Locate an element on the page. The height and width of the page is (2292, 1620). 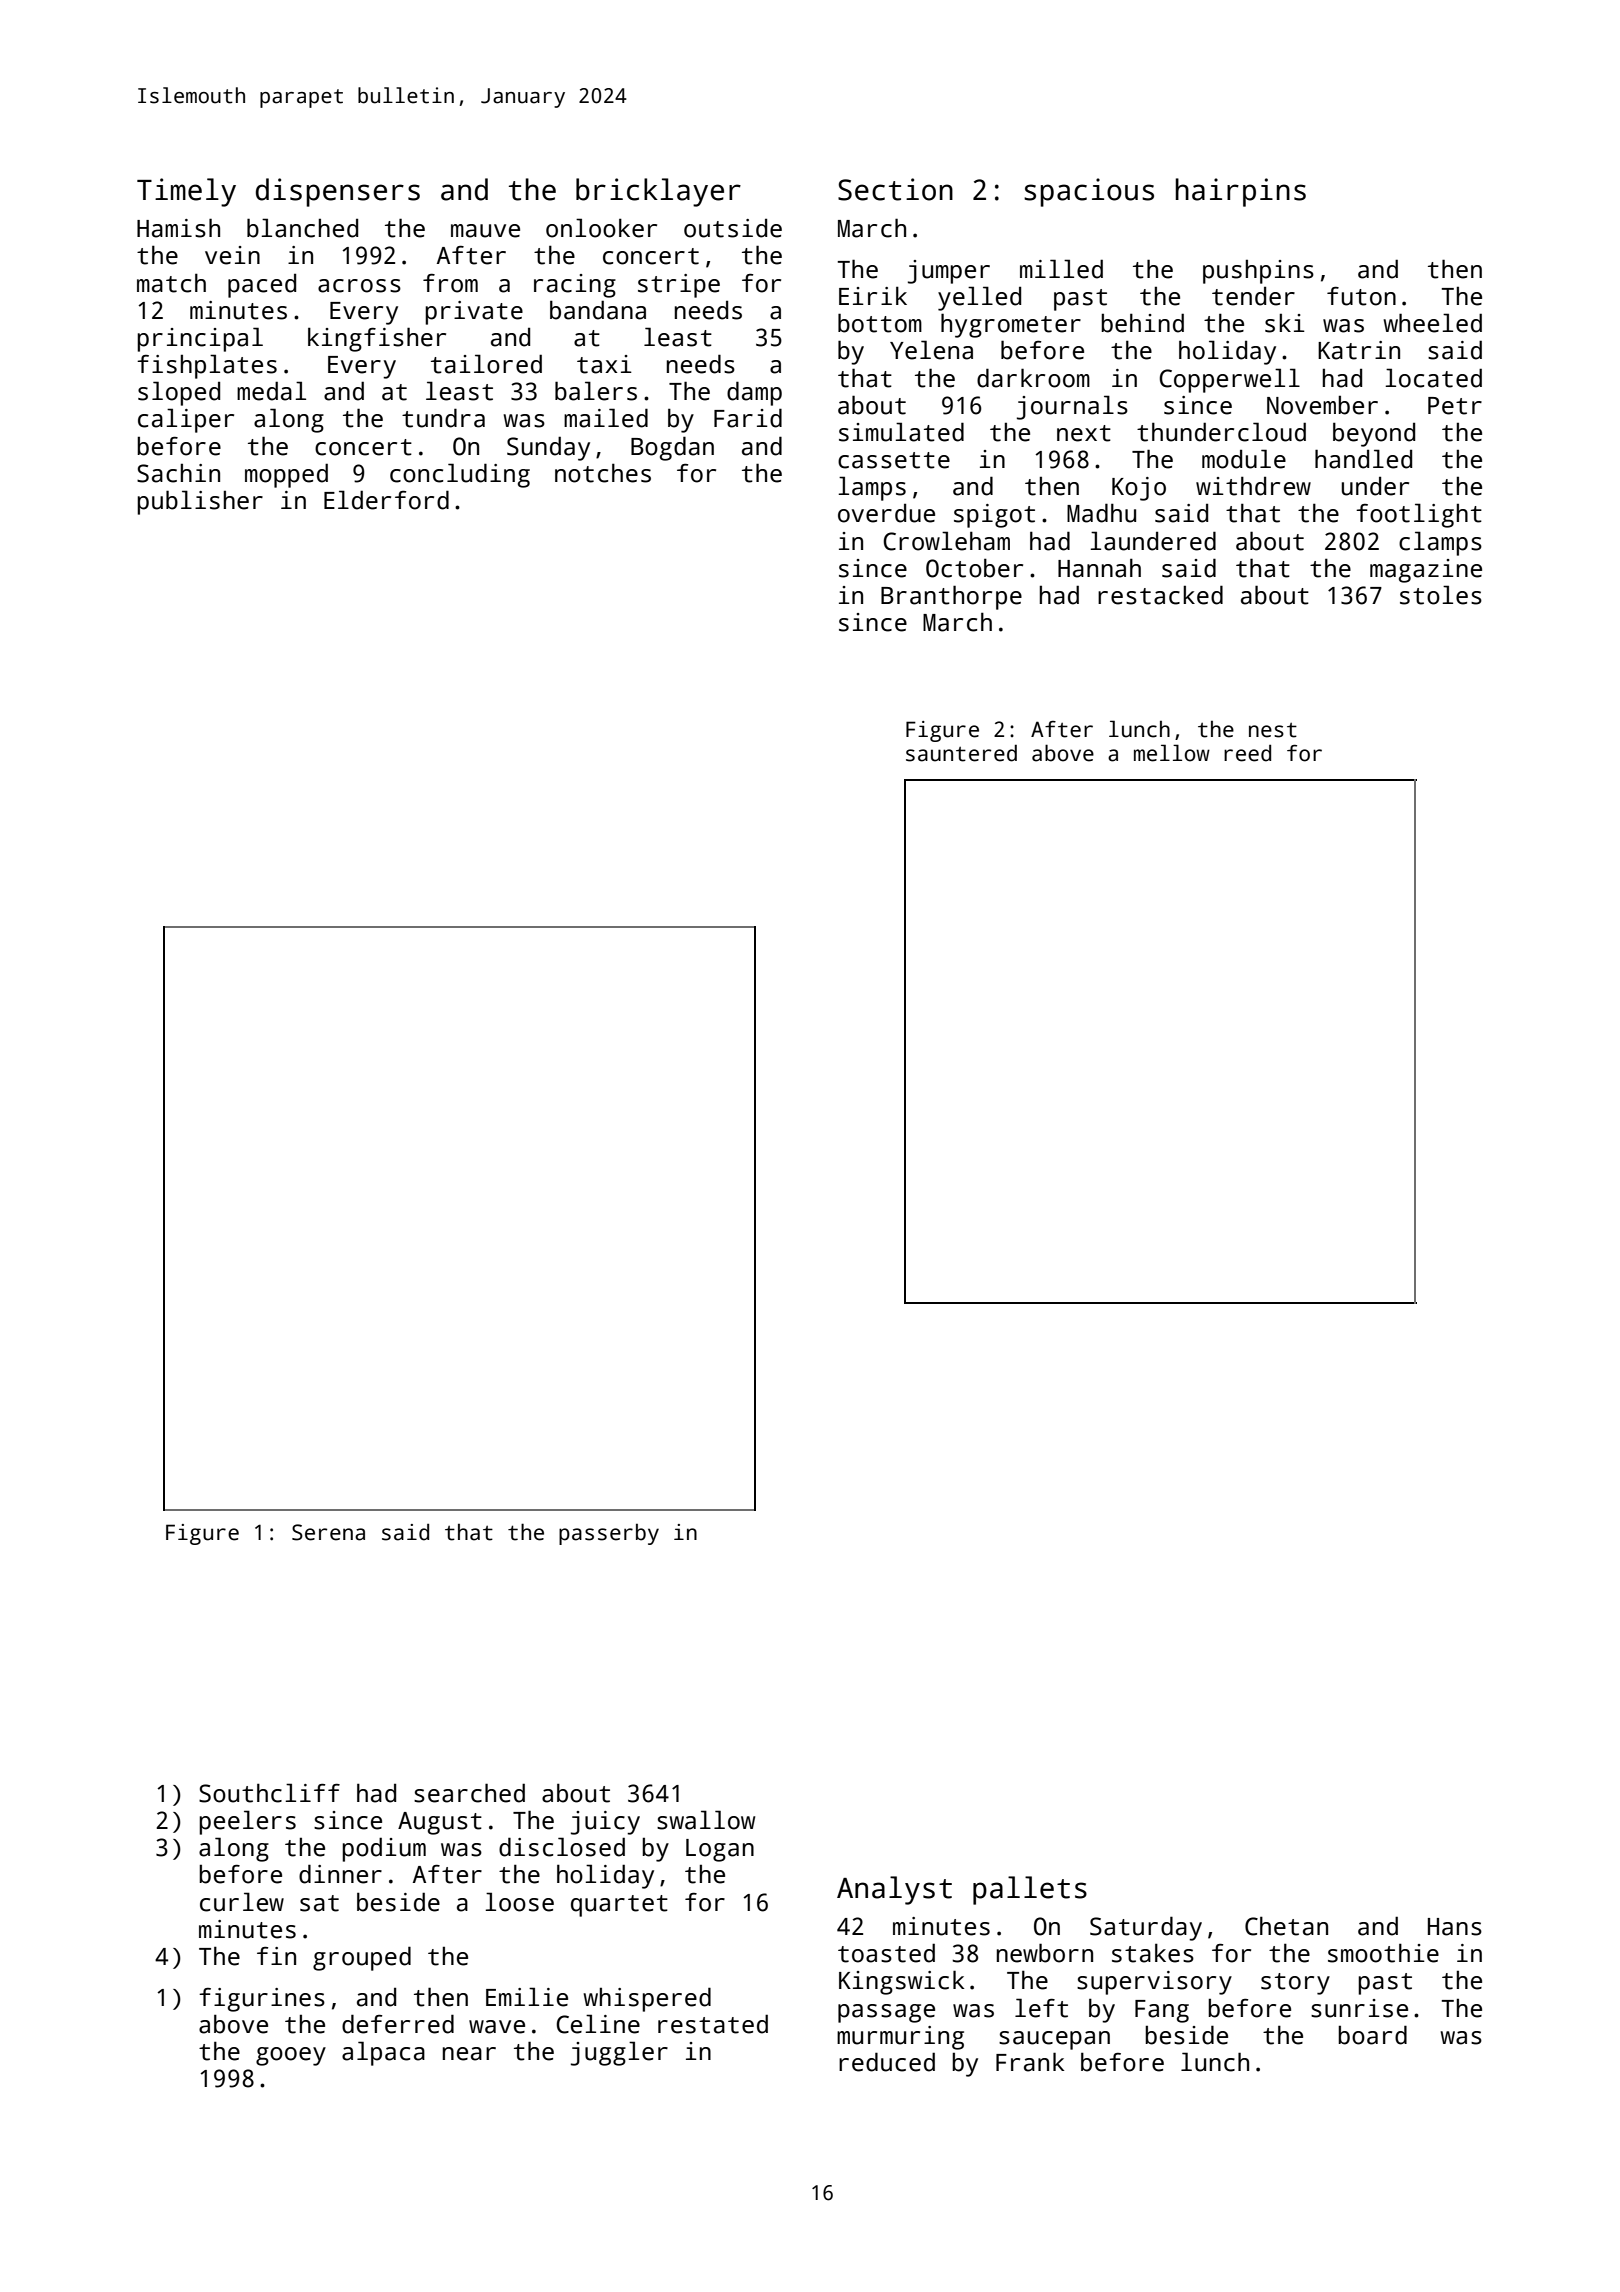
gooey is located at coordinates (291, 2056).
